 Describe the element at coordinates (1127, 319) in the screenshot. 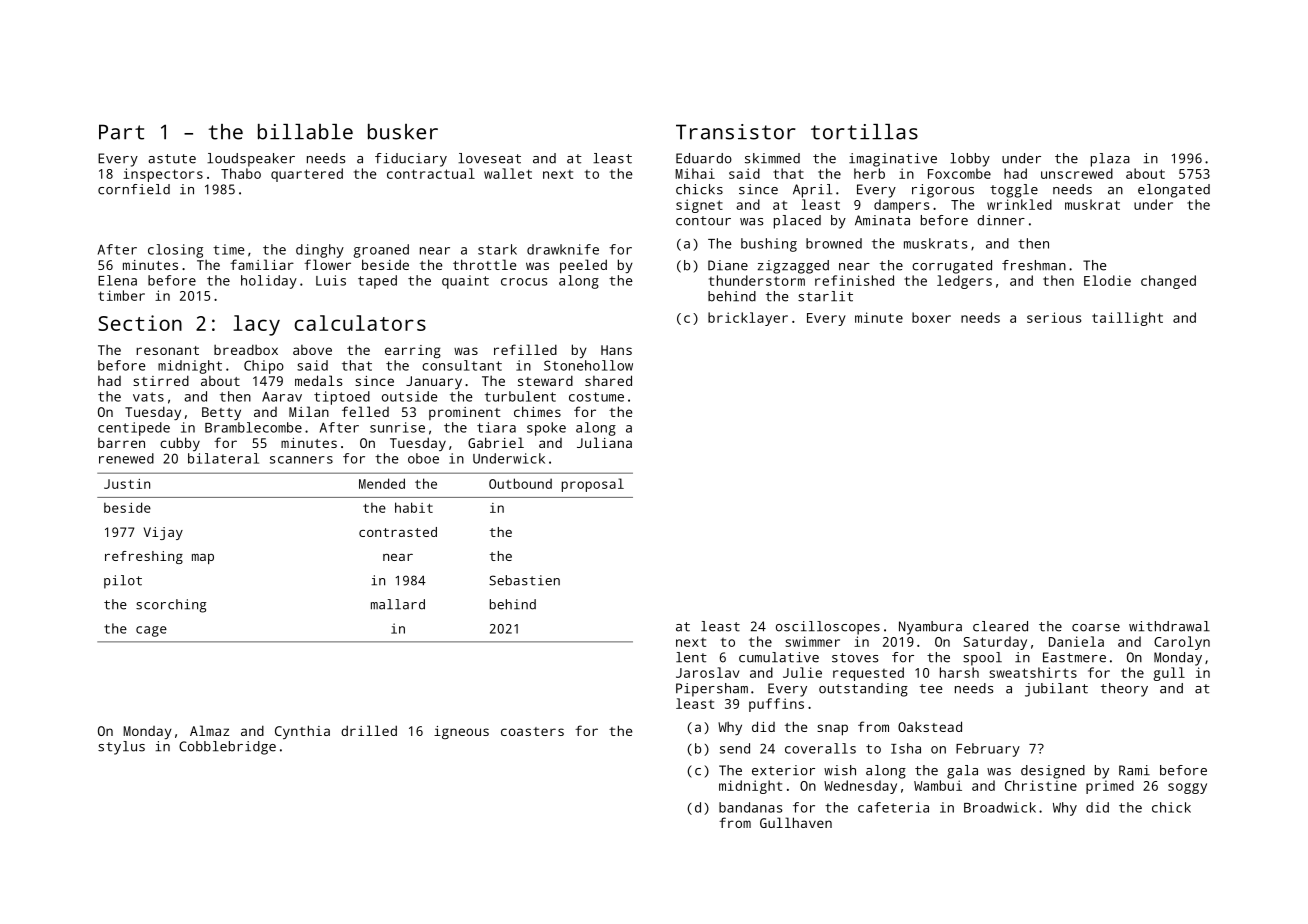

I see `taillight` at that location.
